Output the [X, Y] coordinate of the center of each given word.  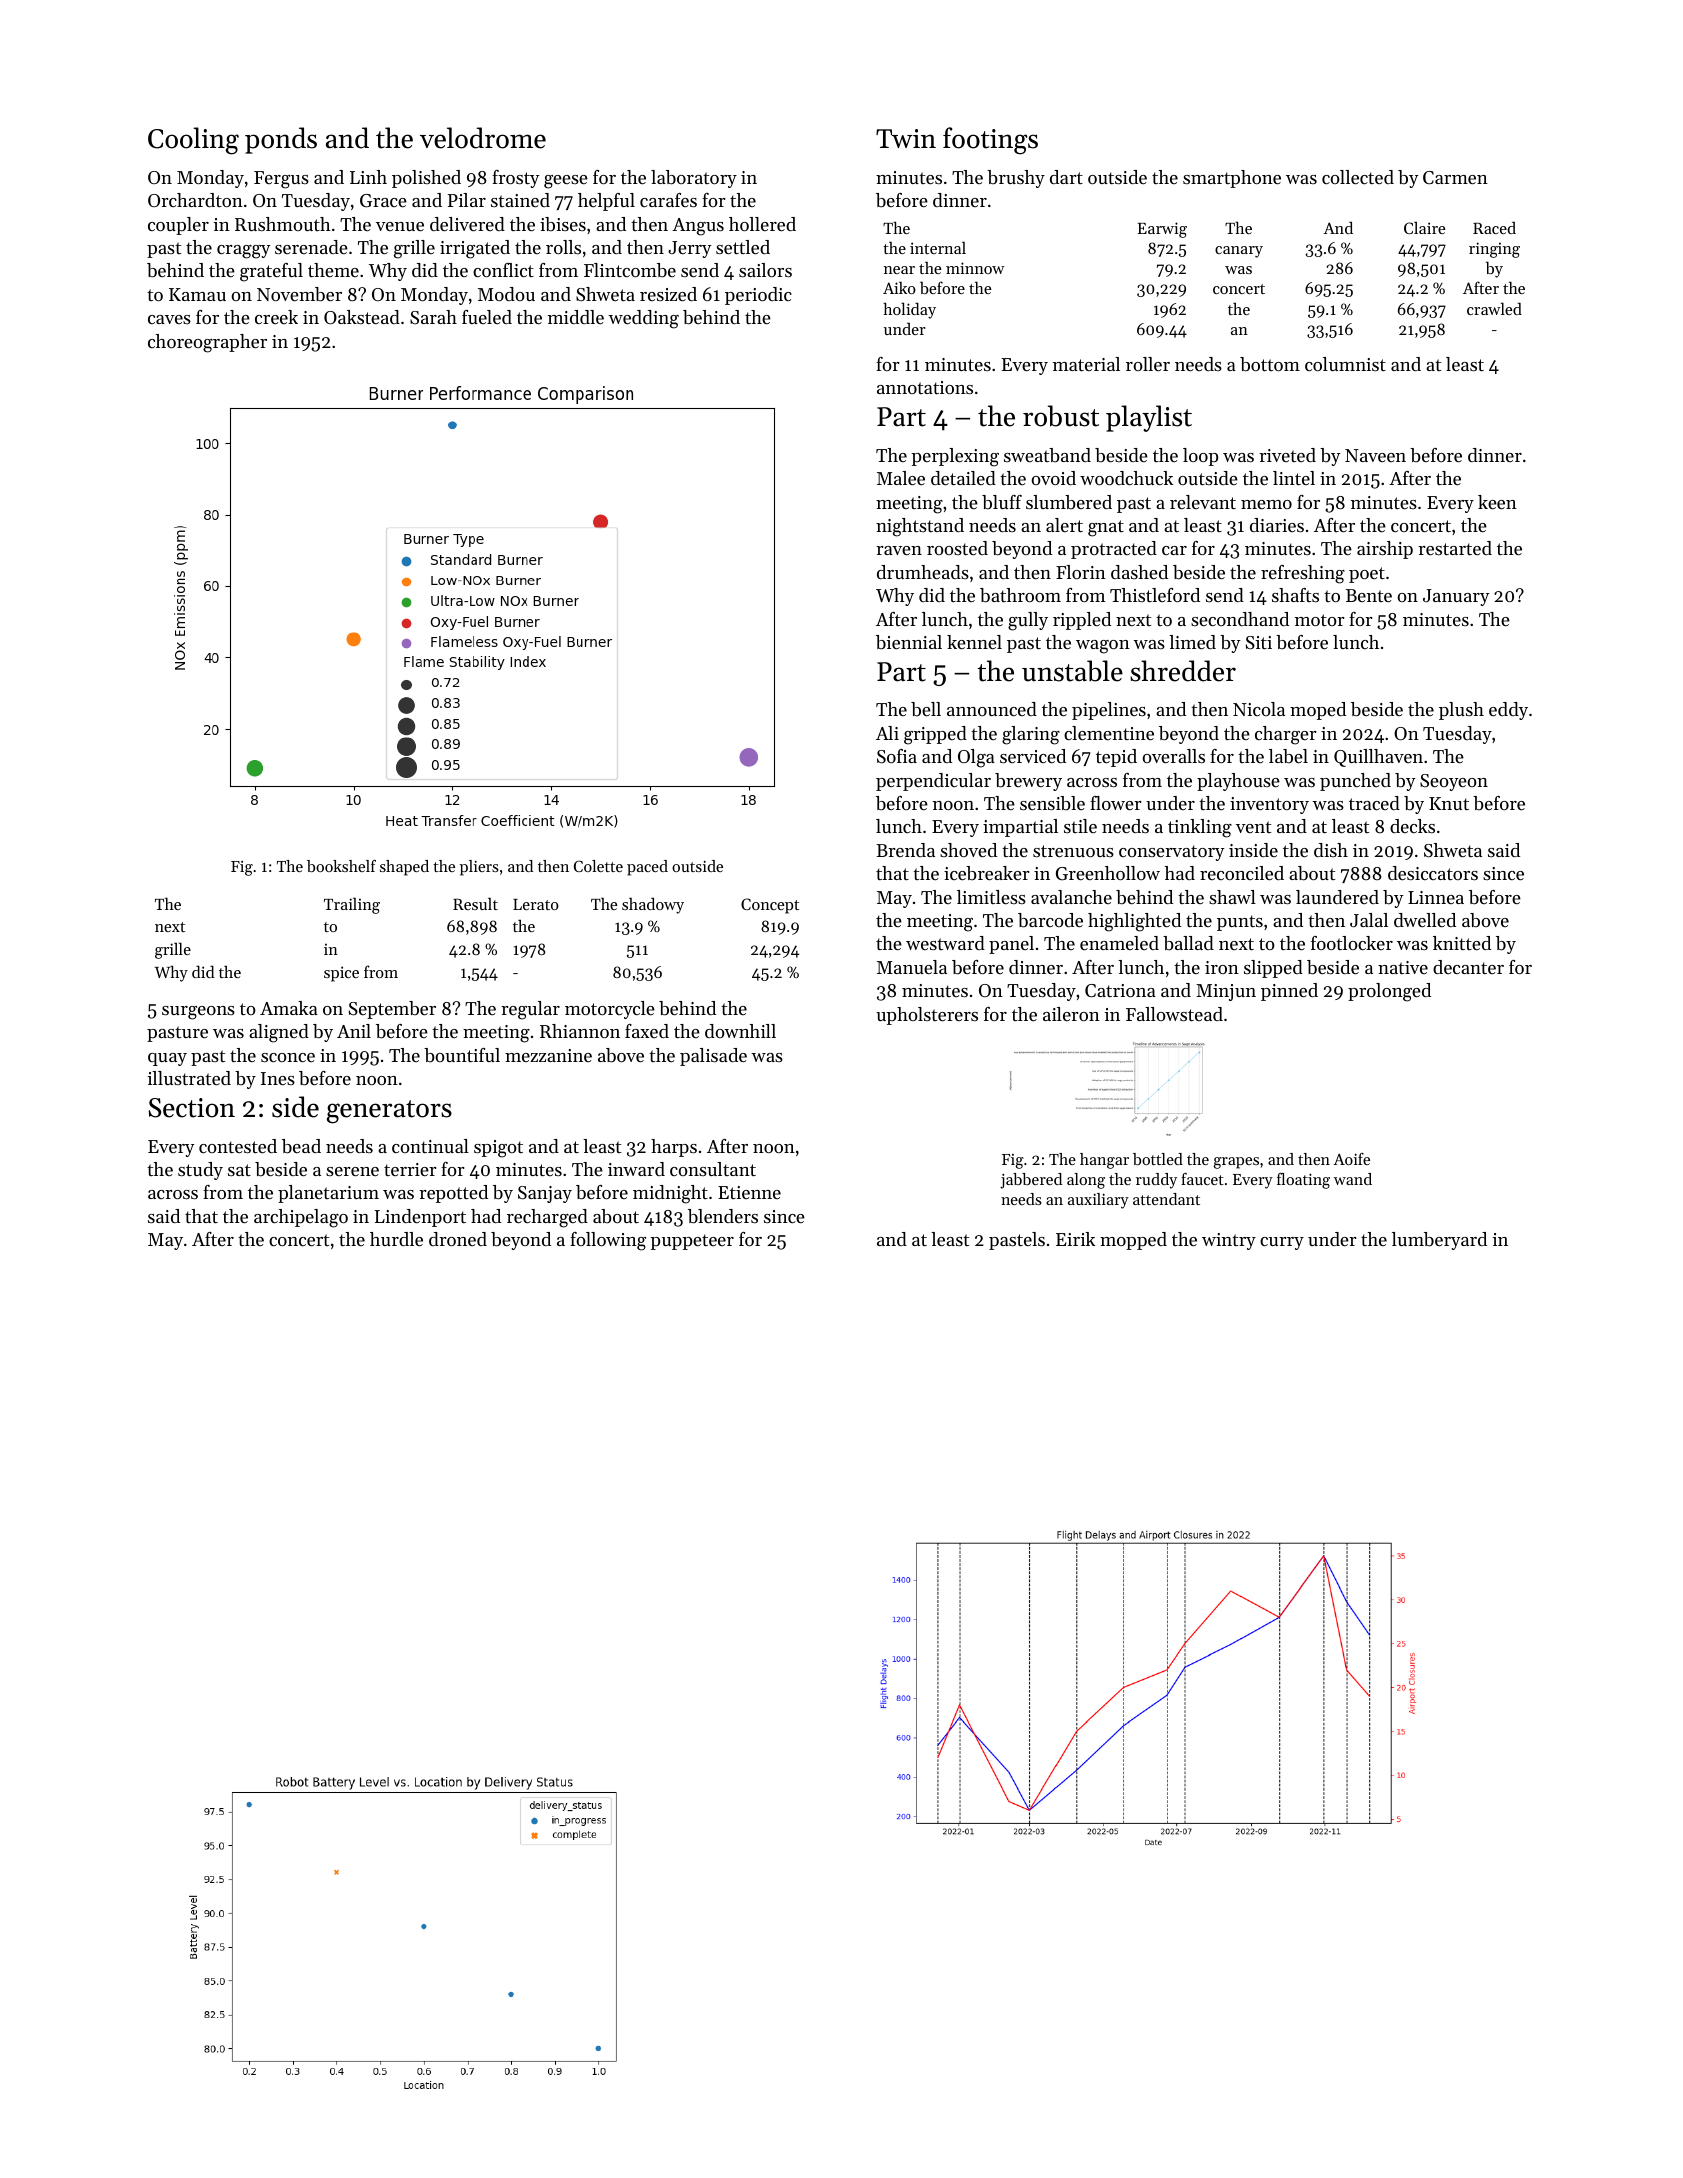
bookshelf [341, 866]
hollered [762, 224]
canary [1239, 252]
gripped [935, 735]
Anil [354, 1031]
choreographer [207, 343]
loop [1200, 457]
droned [458, 1239]
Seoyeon [1454, 782]
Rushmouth [283, 224]
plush [1461, 711]
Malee [901, 478]
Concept [770, 906]
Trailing [352, 905]
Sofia [897, 756]
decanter [1468, 967]
